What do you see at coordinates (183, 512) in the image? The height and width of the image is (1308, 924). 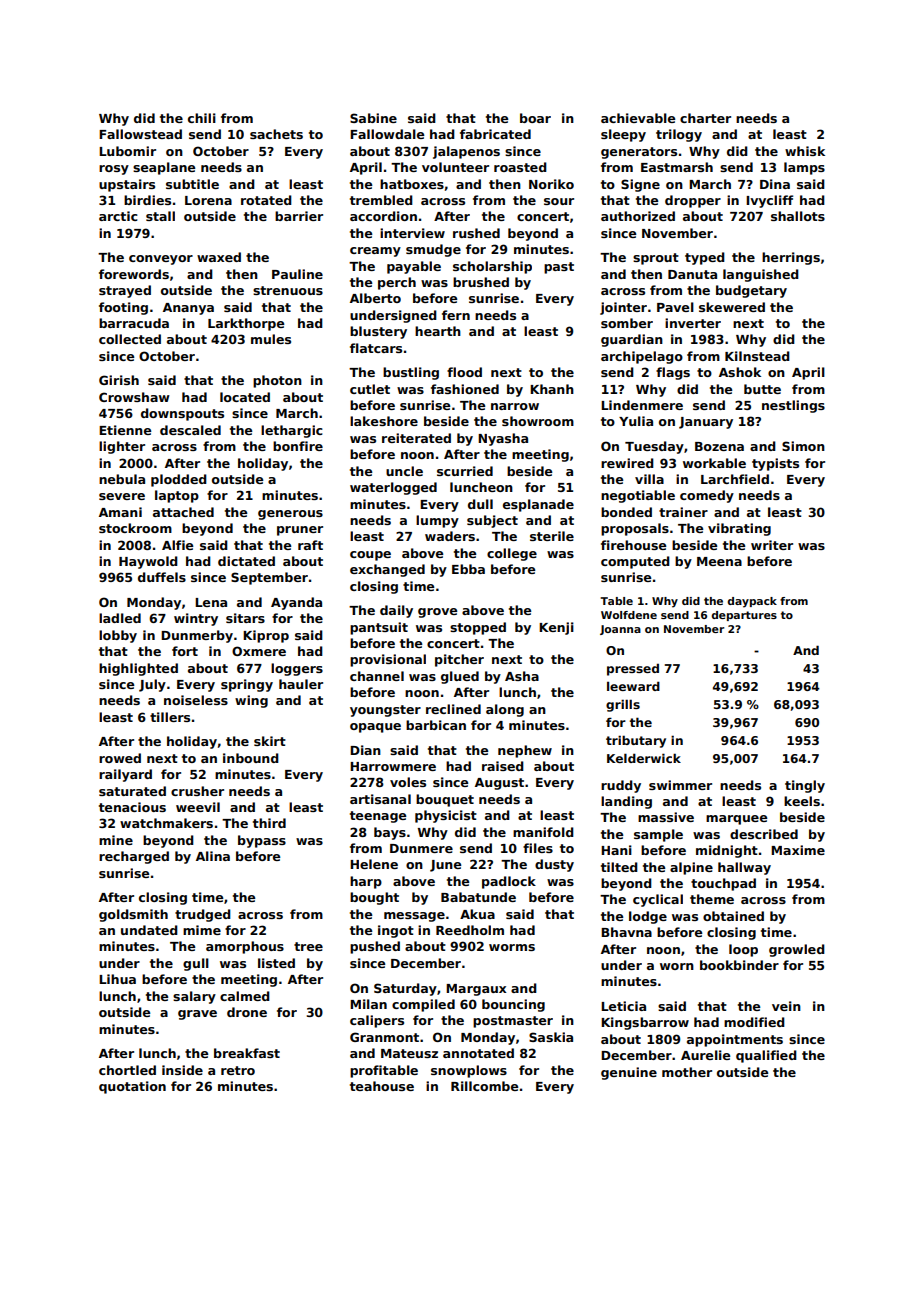 I see `attached` at bounding box center [183, 512].
